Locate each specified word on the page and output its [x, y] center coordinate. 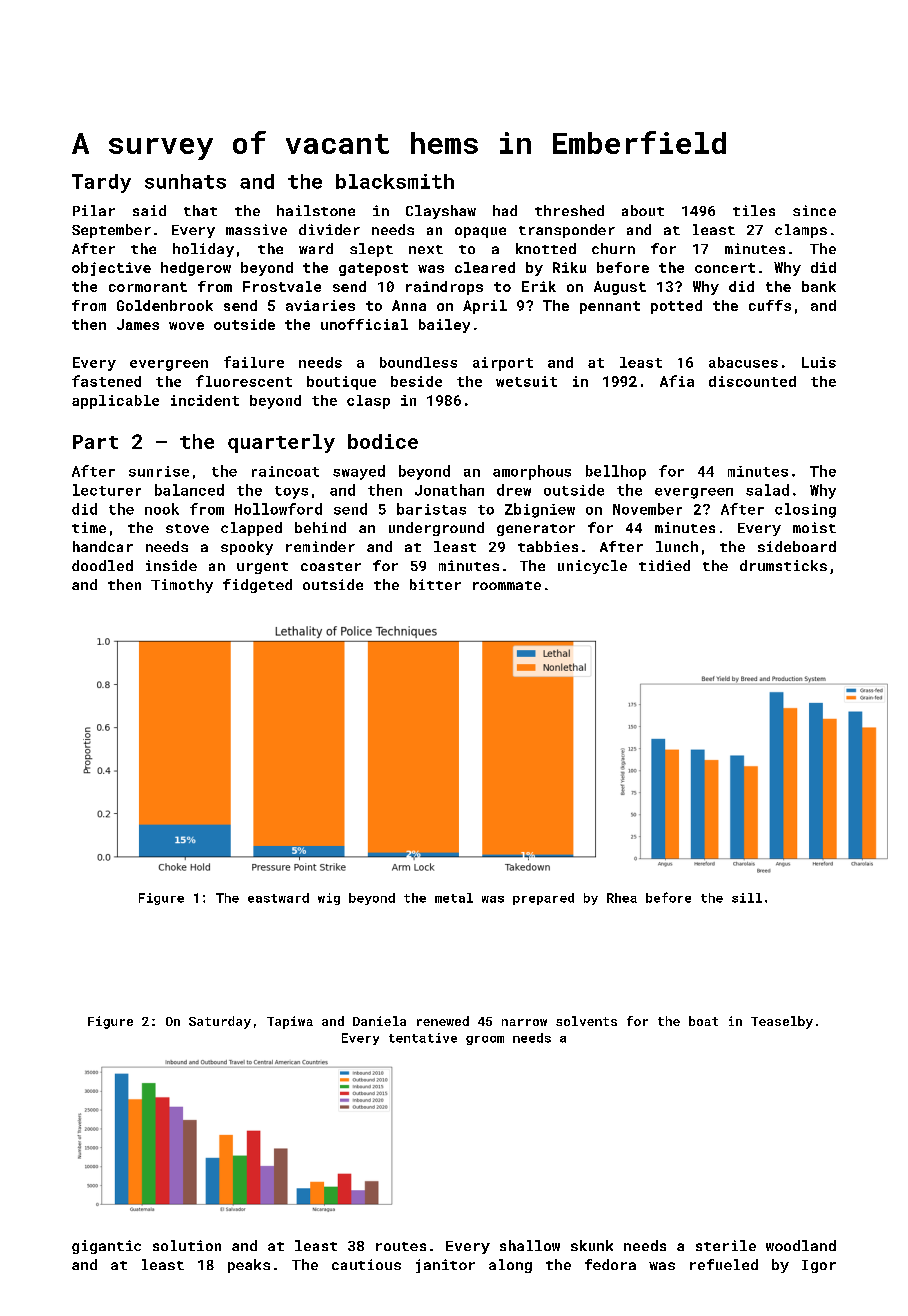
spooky [247, 548]
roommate [507, 585]
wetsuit [526, 381]
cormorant [148, 287]
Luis [819, 362]
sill [747, 898]
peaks [249, 1266]
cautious [366, 1264]
